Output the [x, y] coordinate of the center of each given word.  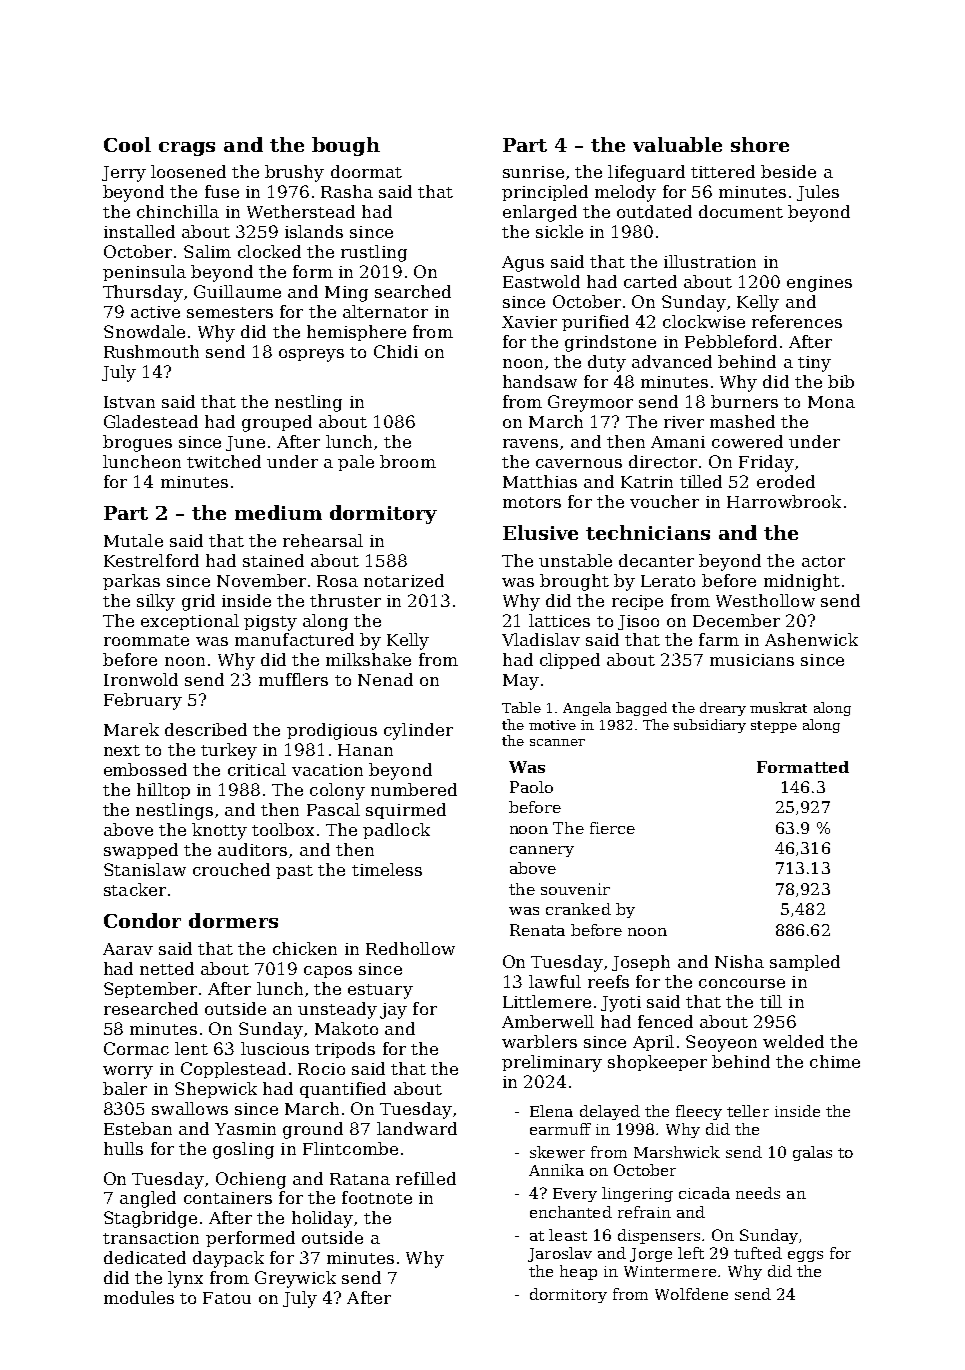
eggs [805, 1256]
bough [346, 146]
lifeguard [646, 173]
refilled [426, 1178]
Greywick [295, 1279]
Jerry [124, 174]
